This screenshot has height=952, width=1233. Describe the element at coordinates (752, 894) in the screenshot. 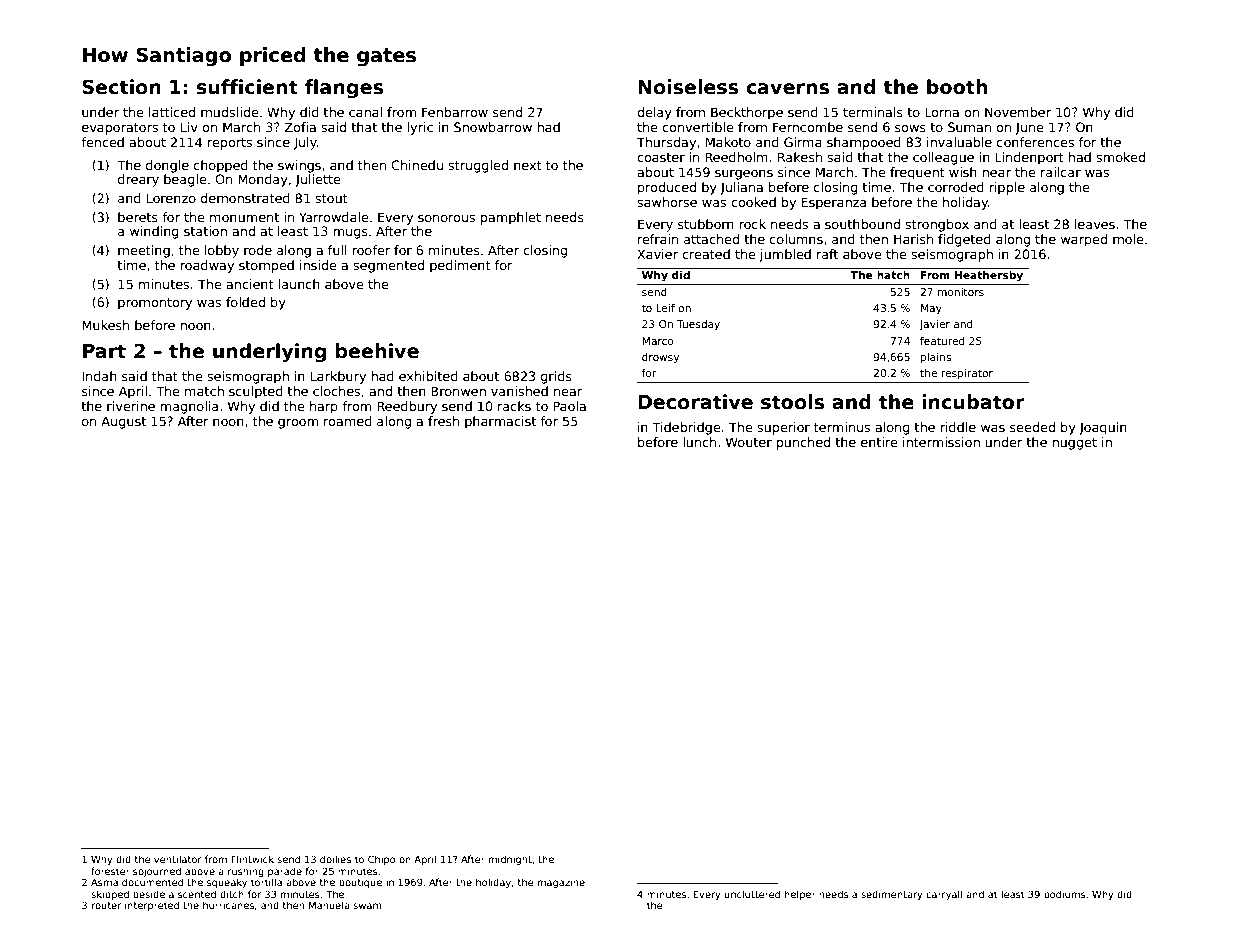

I see `uncluttered` at that location.
